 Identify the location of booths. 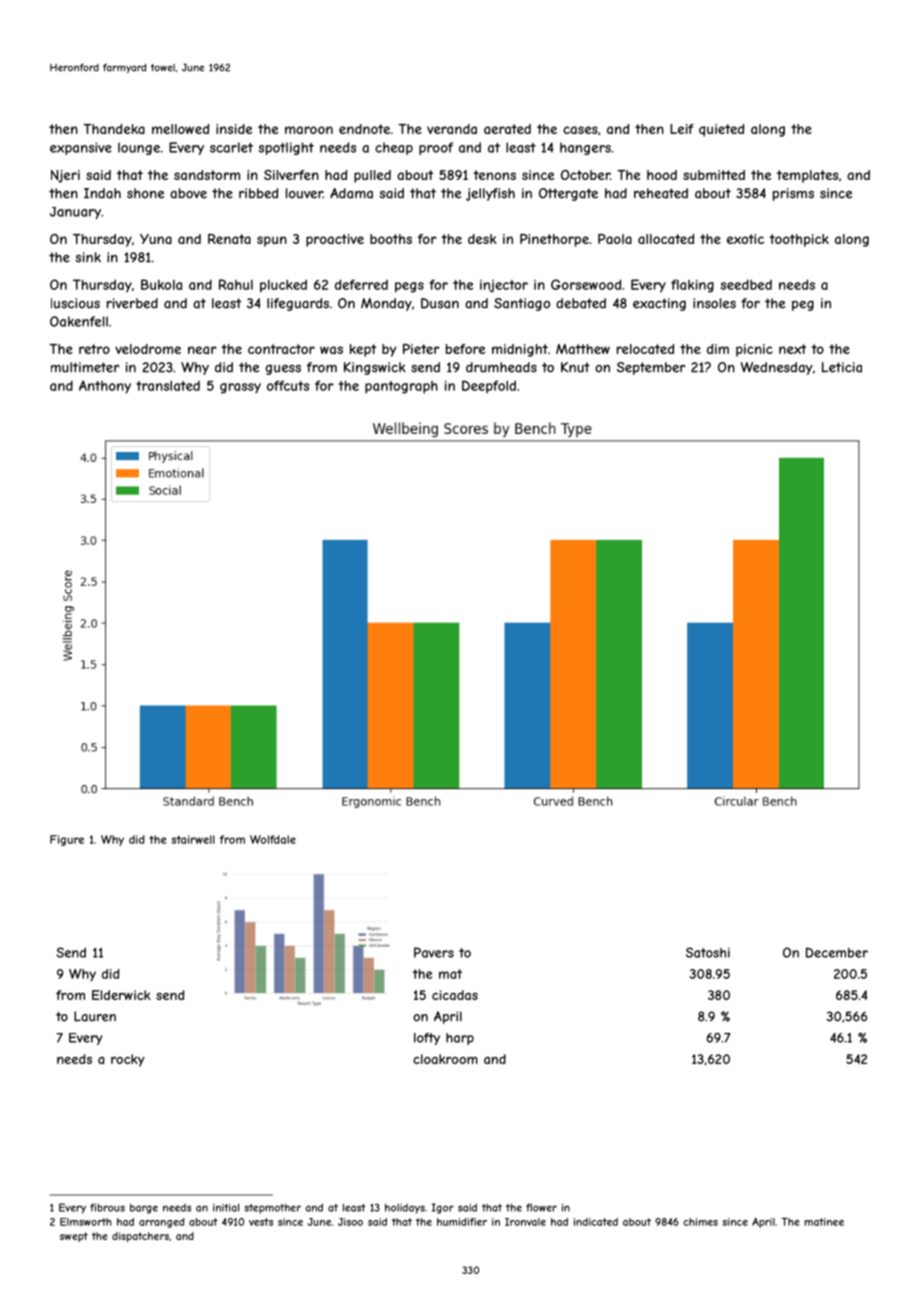
(391, 239).
